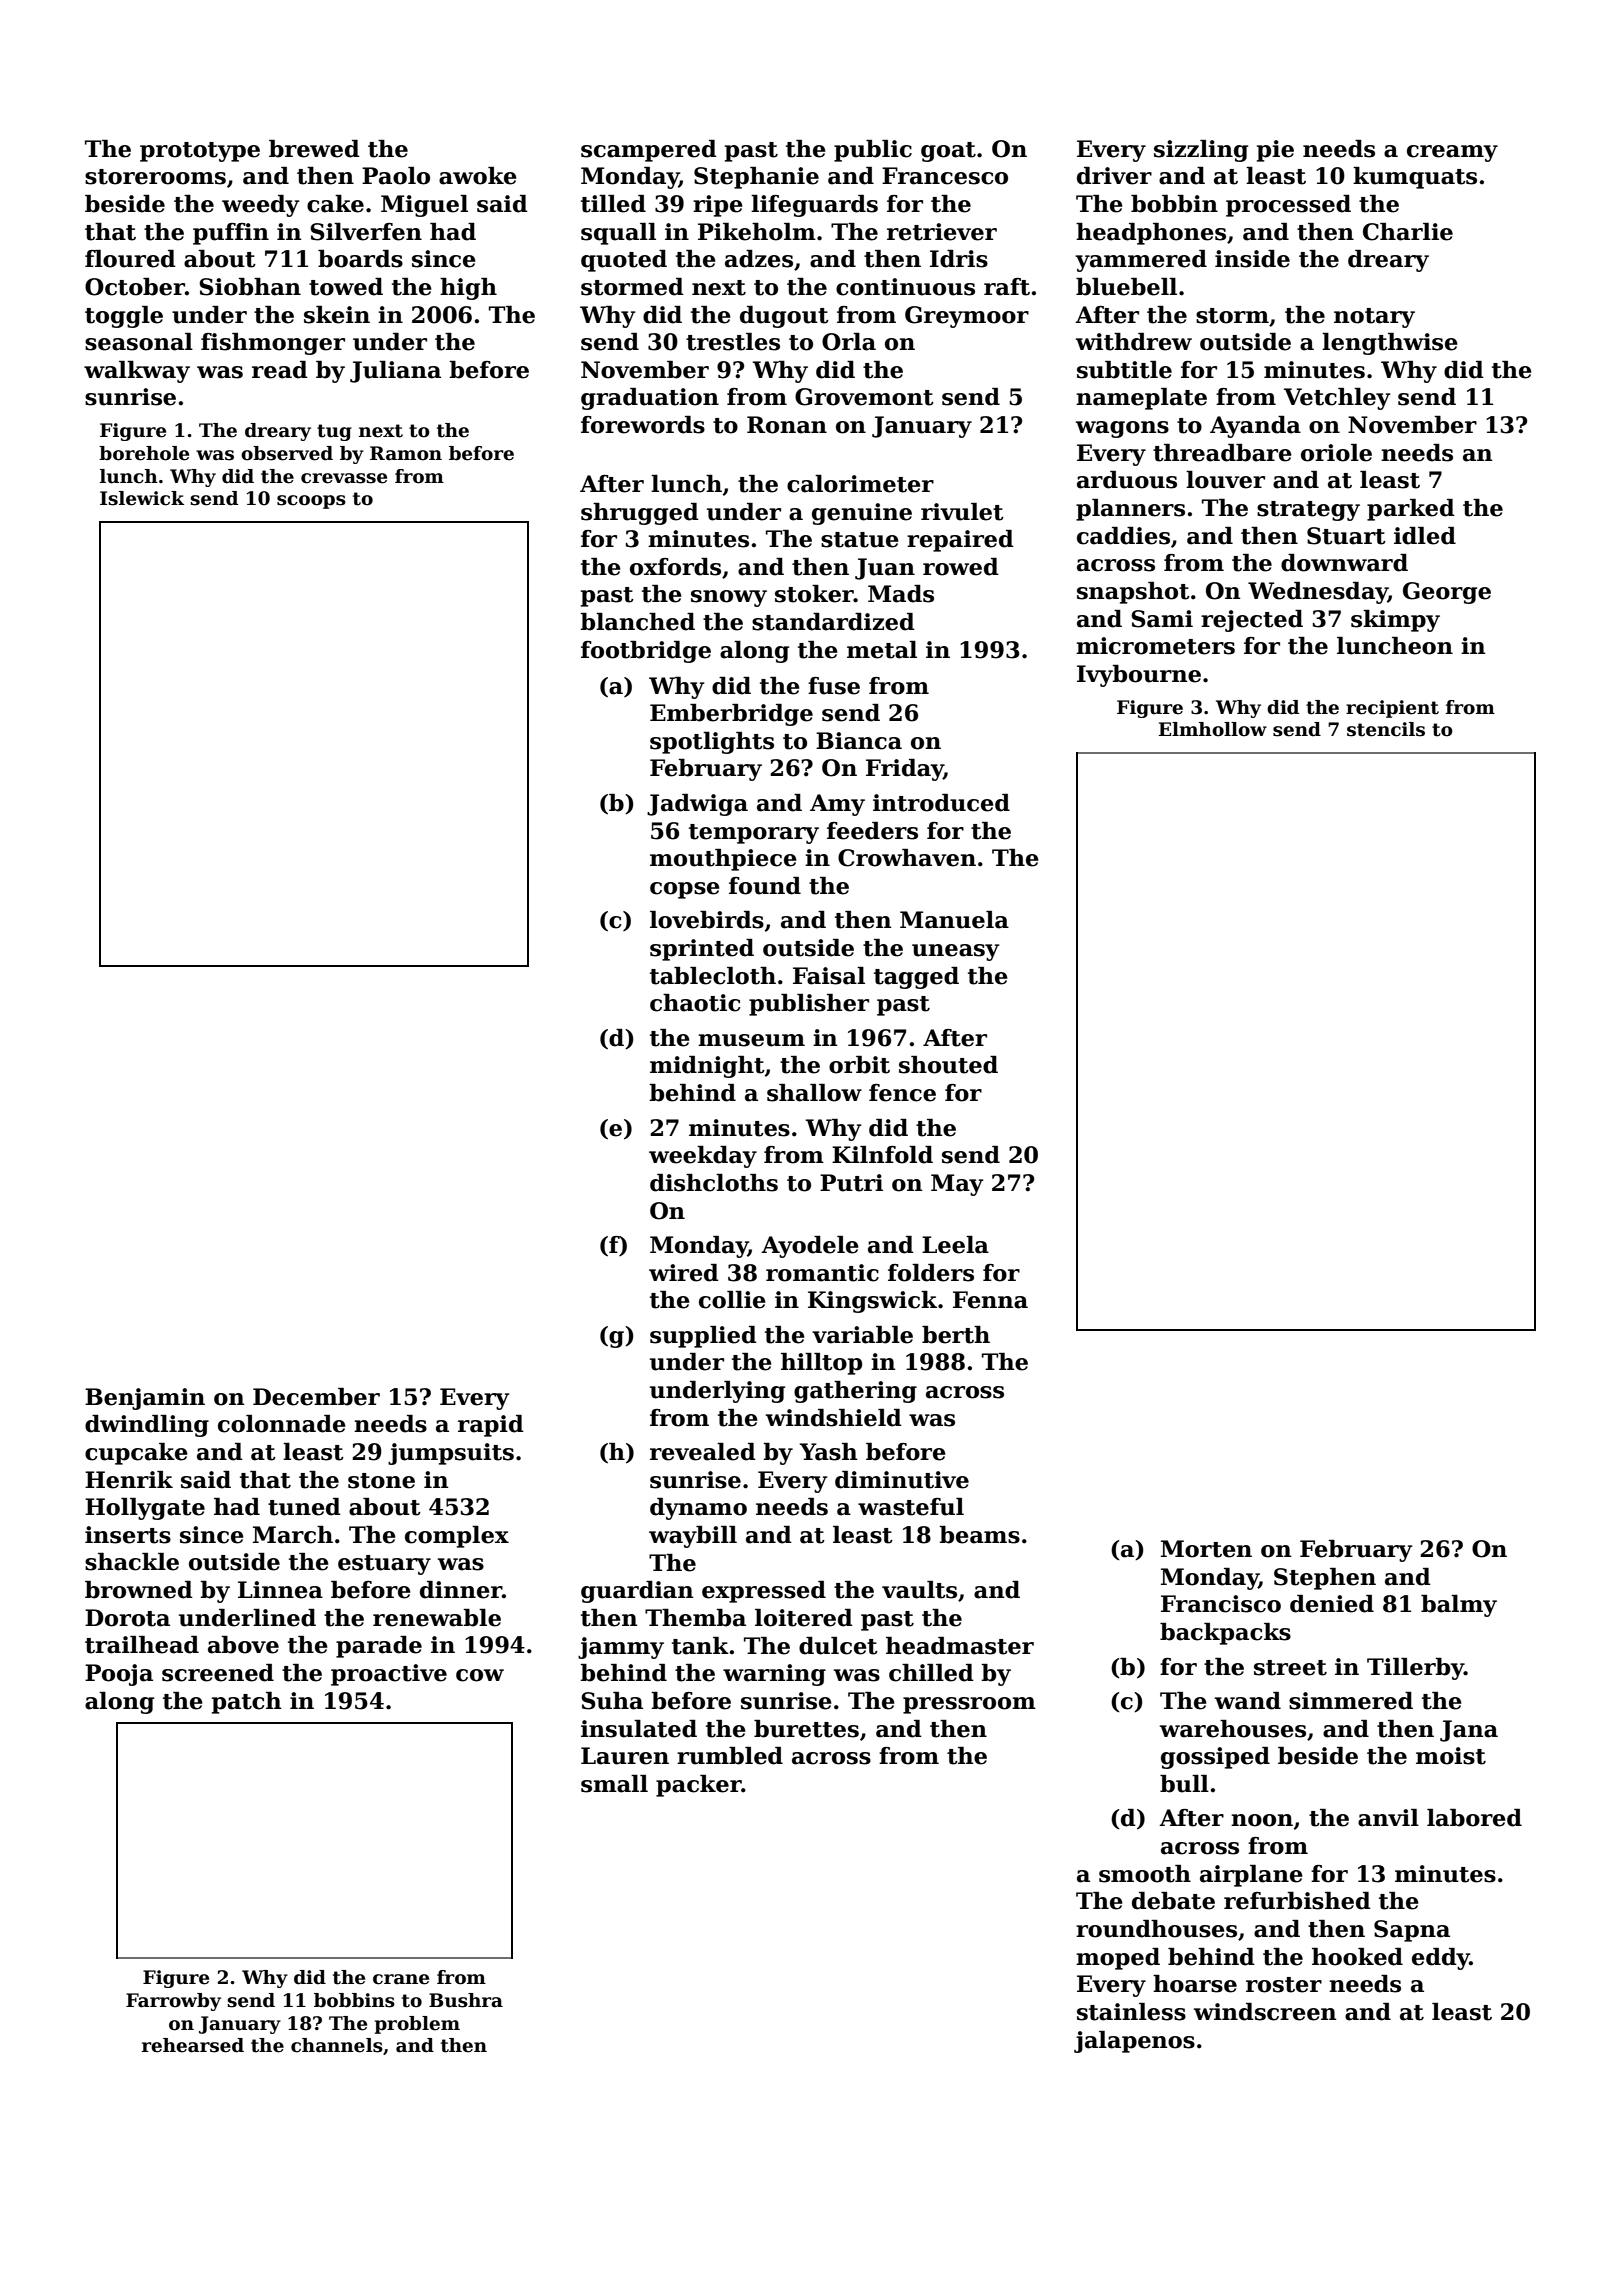 This screenshot has height=2292, width=1620. What do you see at coordinates (127, 1618) in the screenshot?
I see `Dorota` at bounding box center [127, 1618].
